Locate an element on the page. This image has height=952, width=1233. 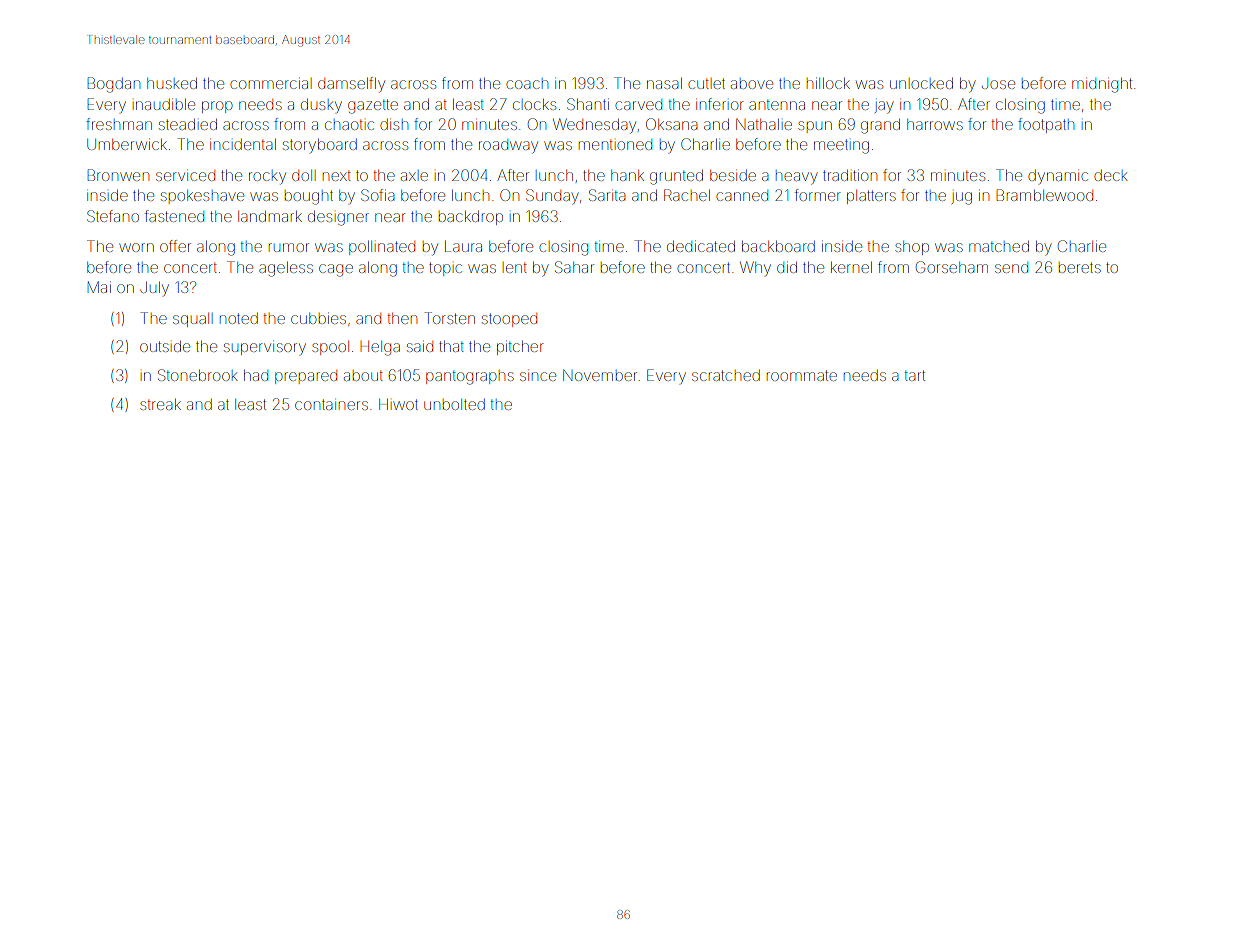
Laura is located at coordinates (463, 246).
